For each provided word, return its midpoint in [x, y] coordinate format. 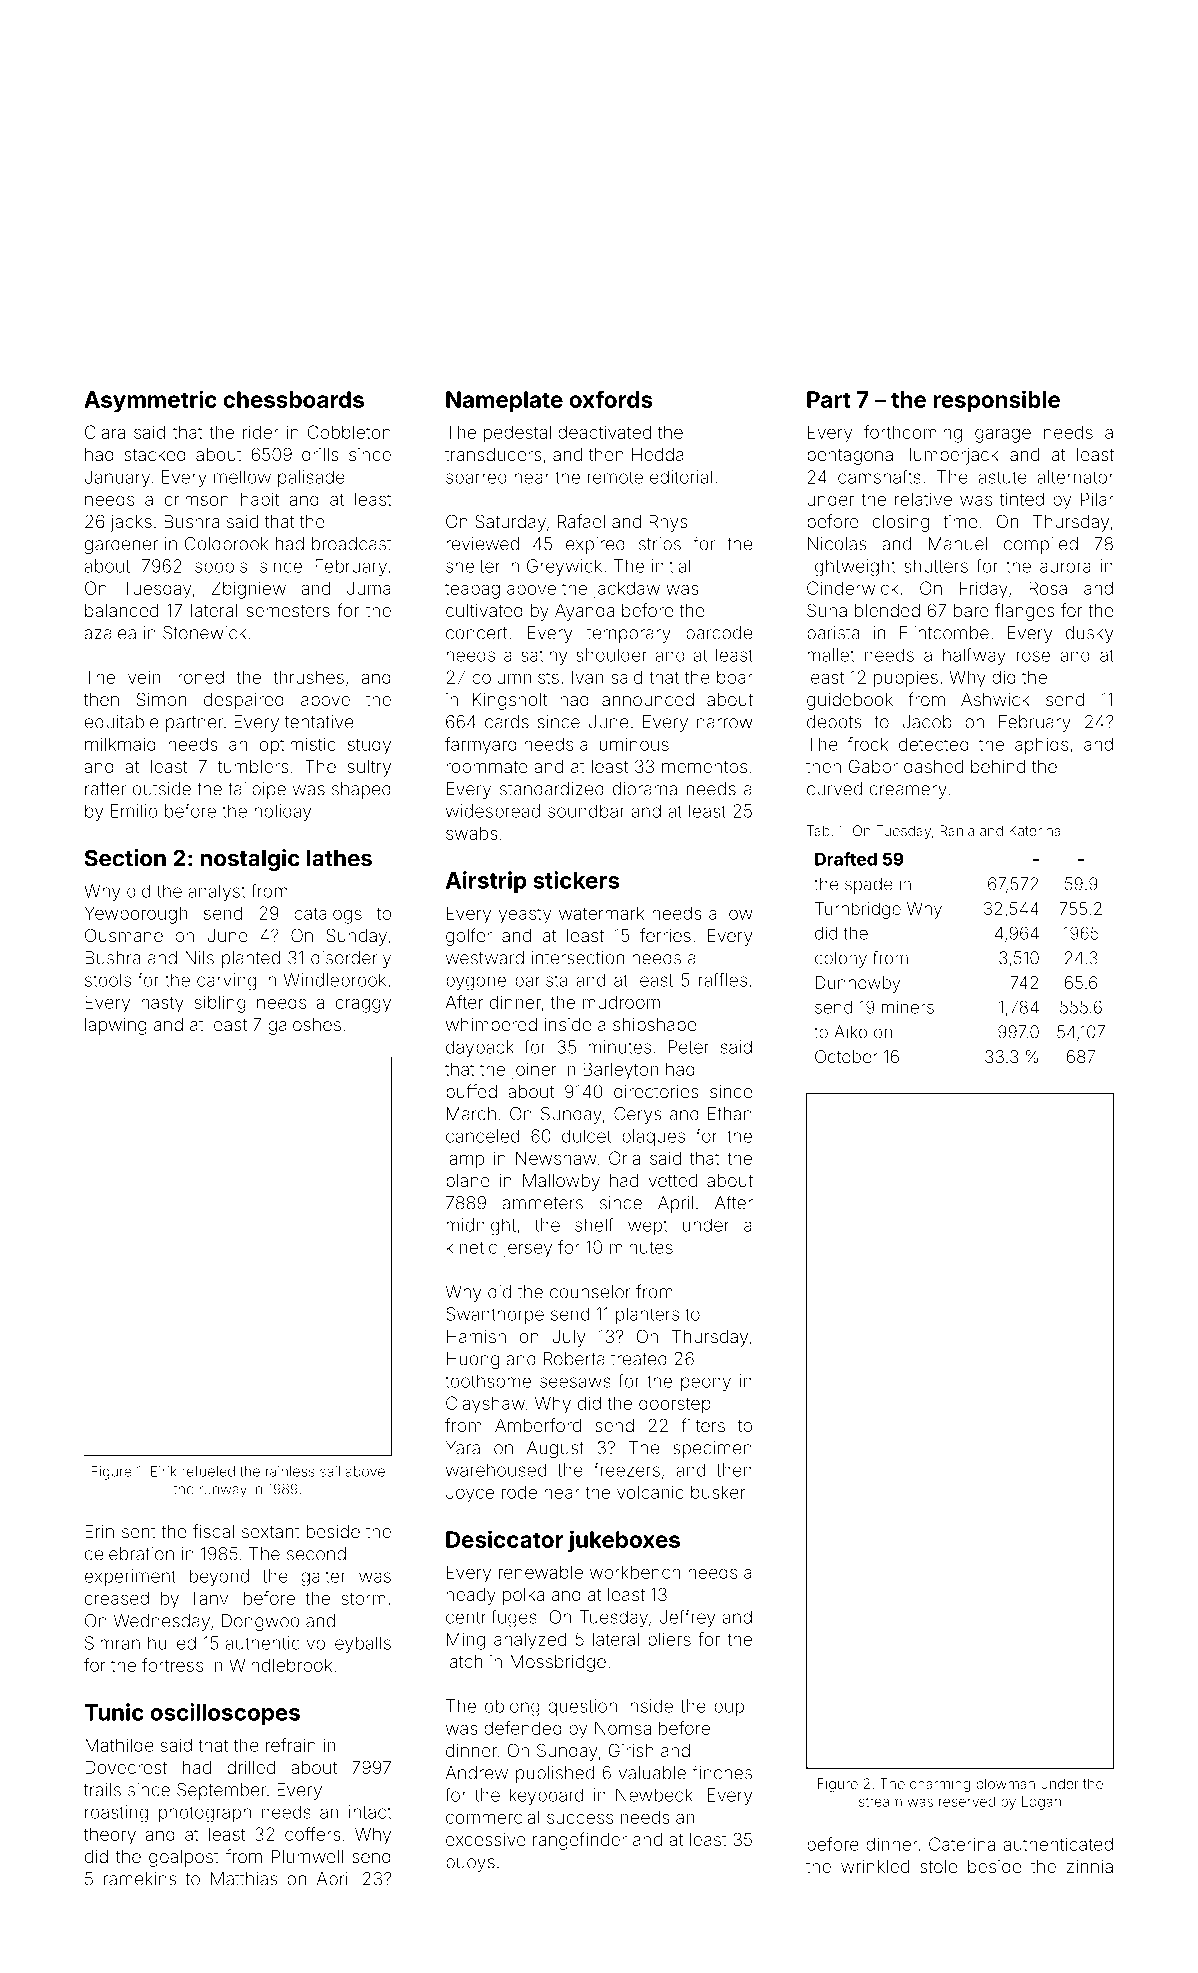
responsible [996, 401]
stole [938, 1866]
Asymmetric [150, 401]
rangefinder [580, 1841]
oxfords [610, 399]
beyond [219, 1577]
